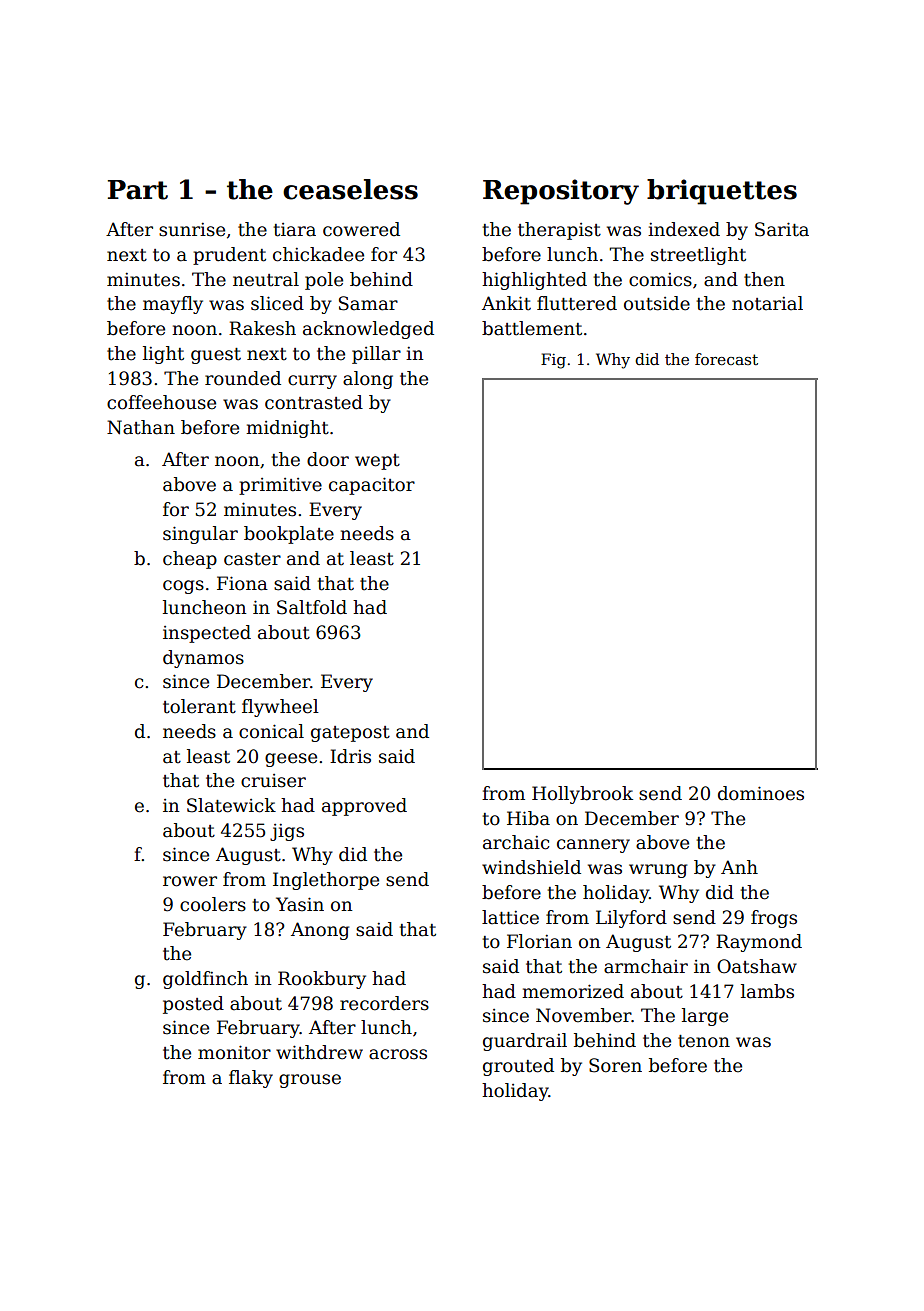  Describe the element at coordinates (722, 192) in the screenshot. I see `briquettes` at that location.
